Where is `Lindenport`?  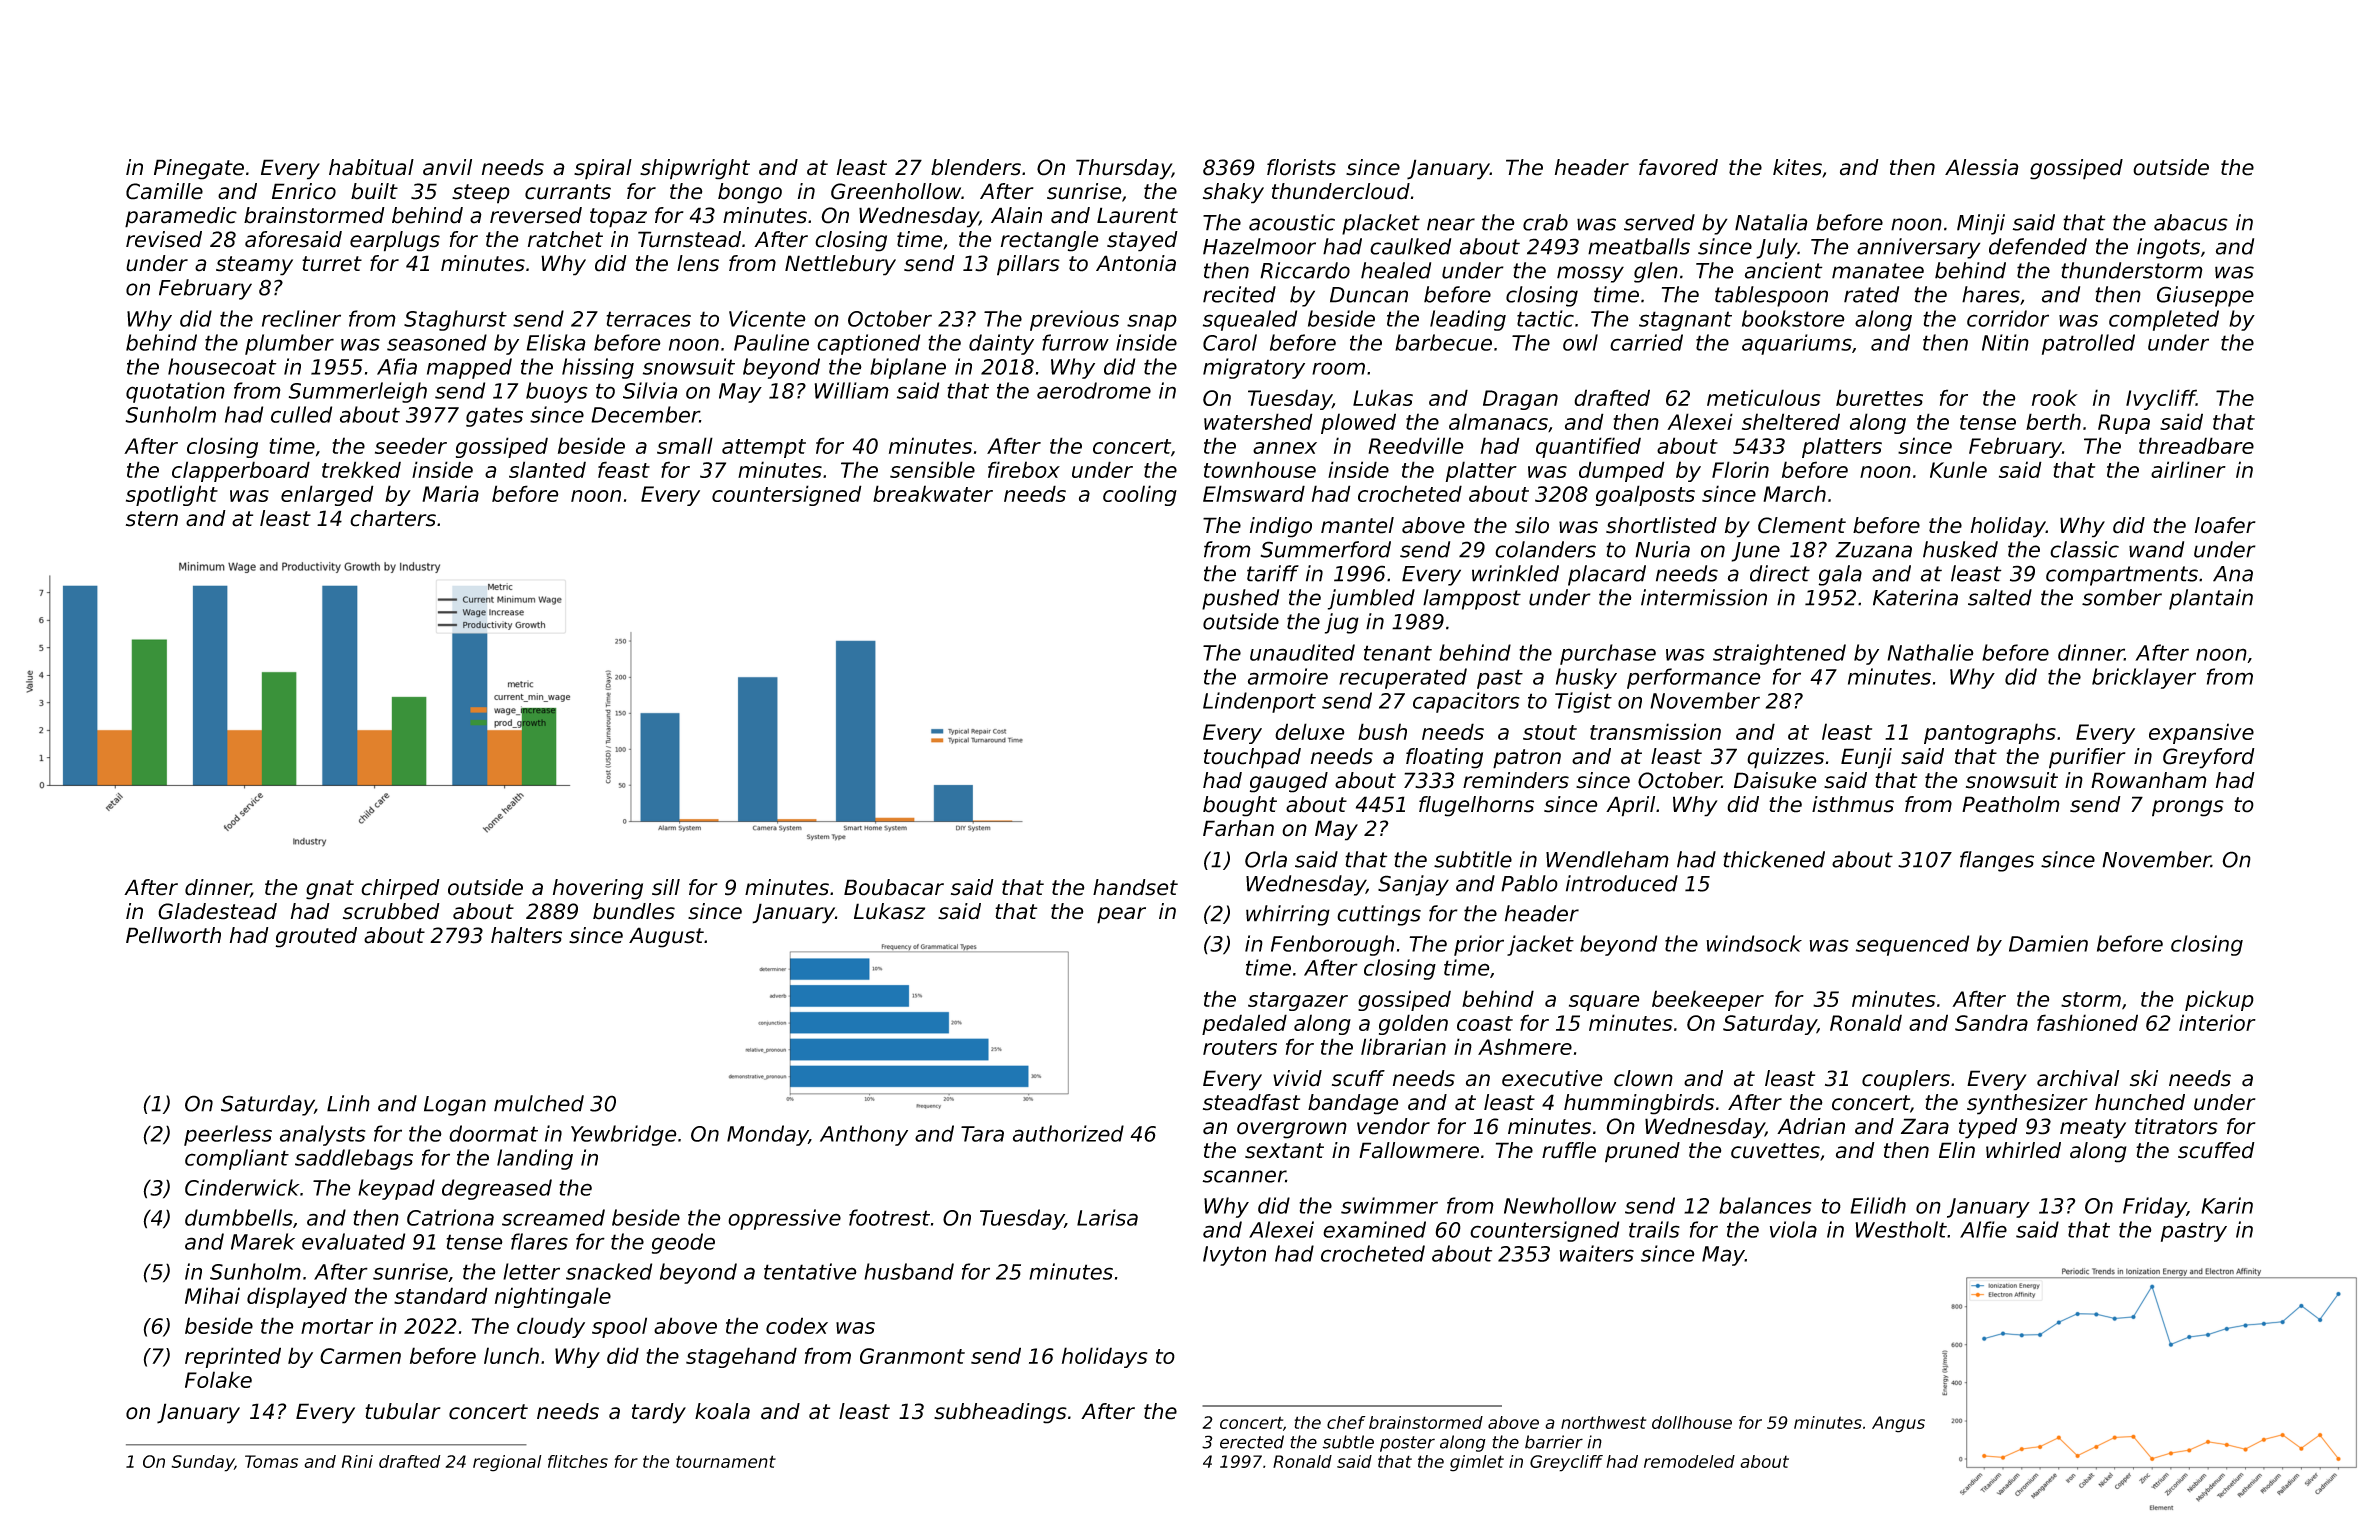 Lindenport is located at coordinates (1259, 702).
